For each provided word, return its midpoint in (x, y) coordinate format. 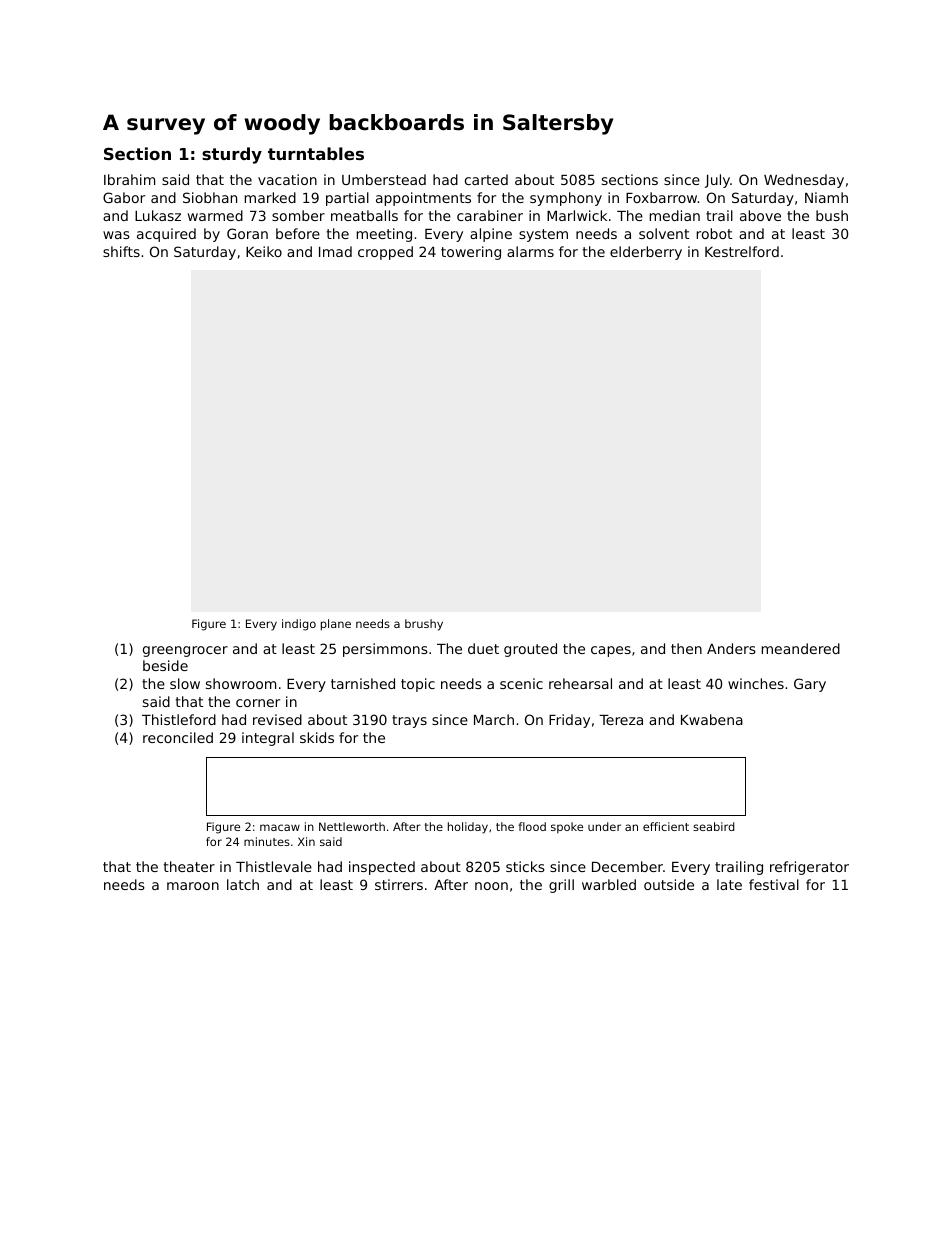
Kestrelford (742, 251)
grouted (530, 650)
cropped (385, 253)
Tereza (621, 720)
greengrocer (185, 651)
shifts (121, 251)
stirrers (399, 884)
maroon (193, 886)
